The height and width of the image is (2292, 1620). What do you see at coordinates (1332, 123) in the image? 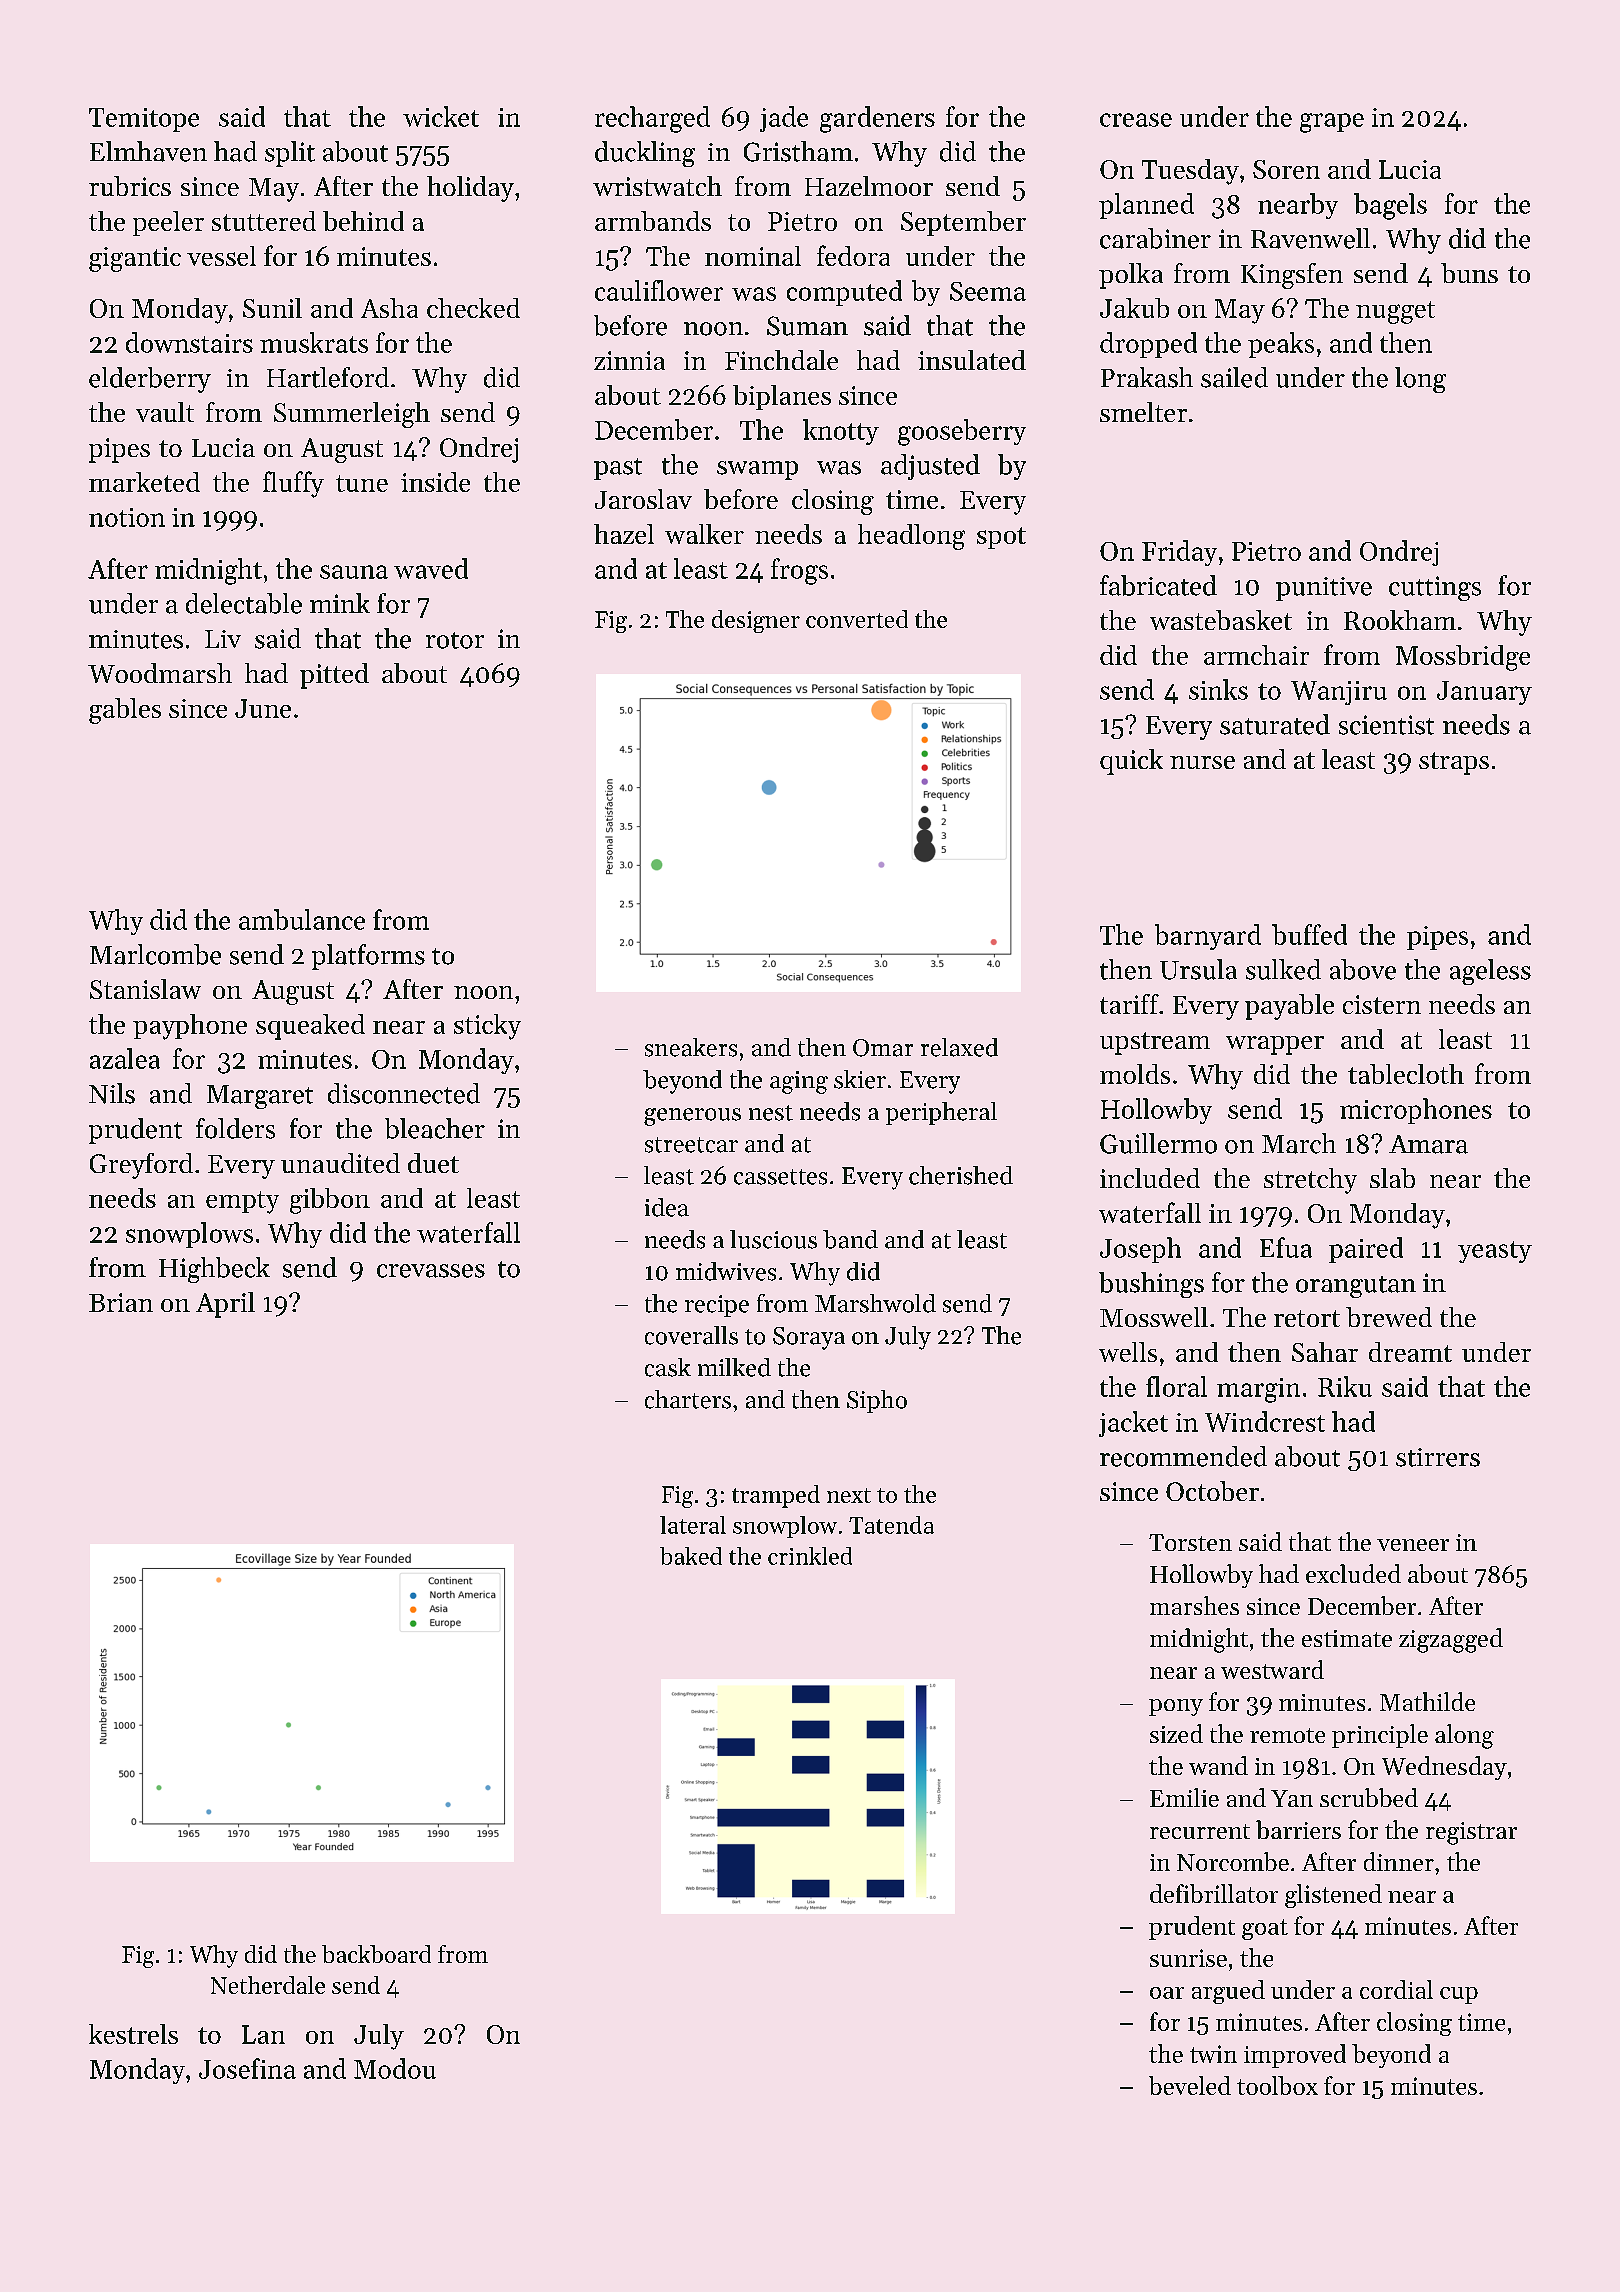
I see `grape` at bounding box center [1332, 123].
